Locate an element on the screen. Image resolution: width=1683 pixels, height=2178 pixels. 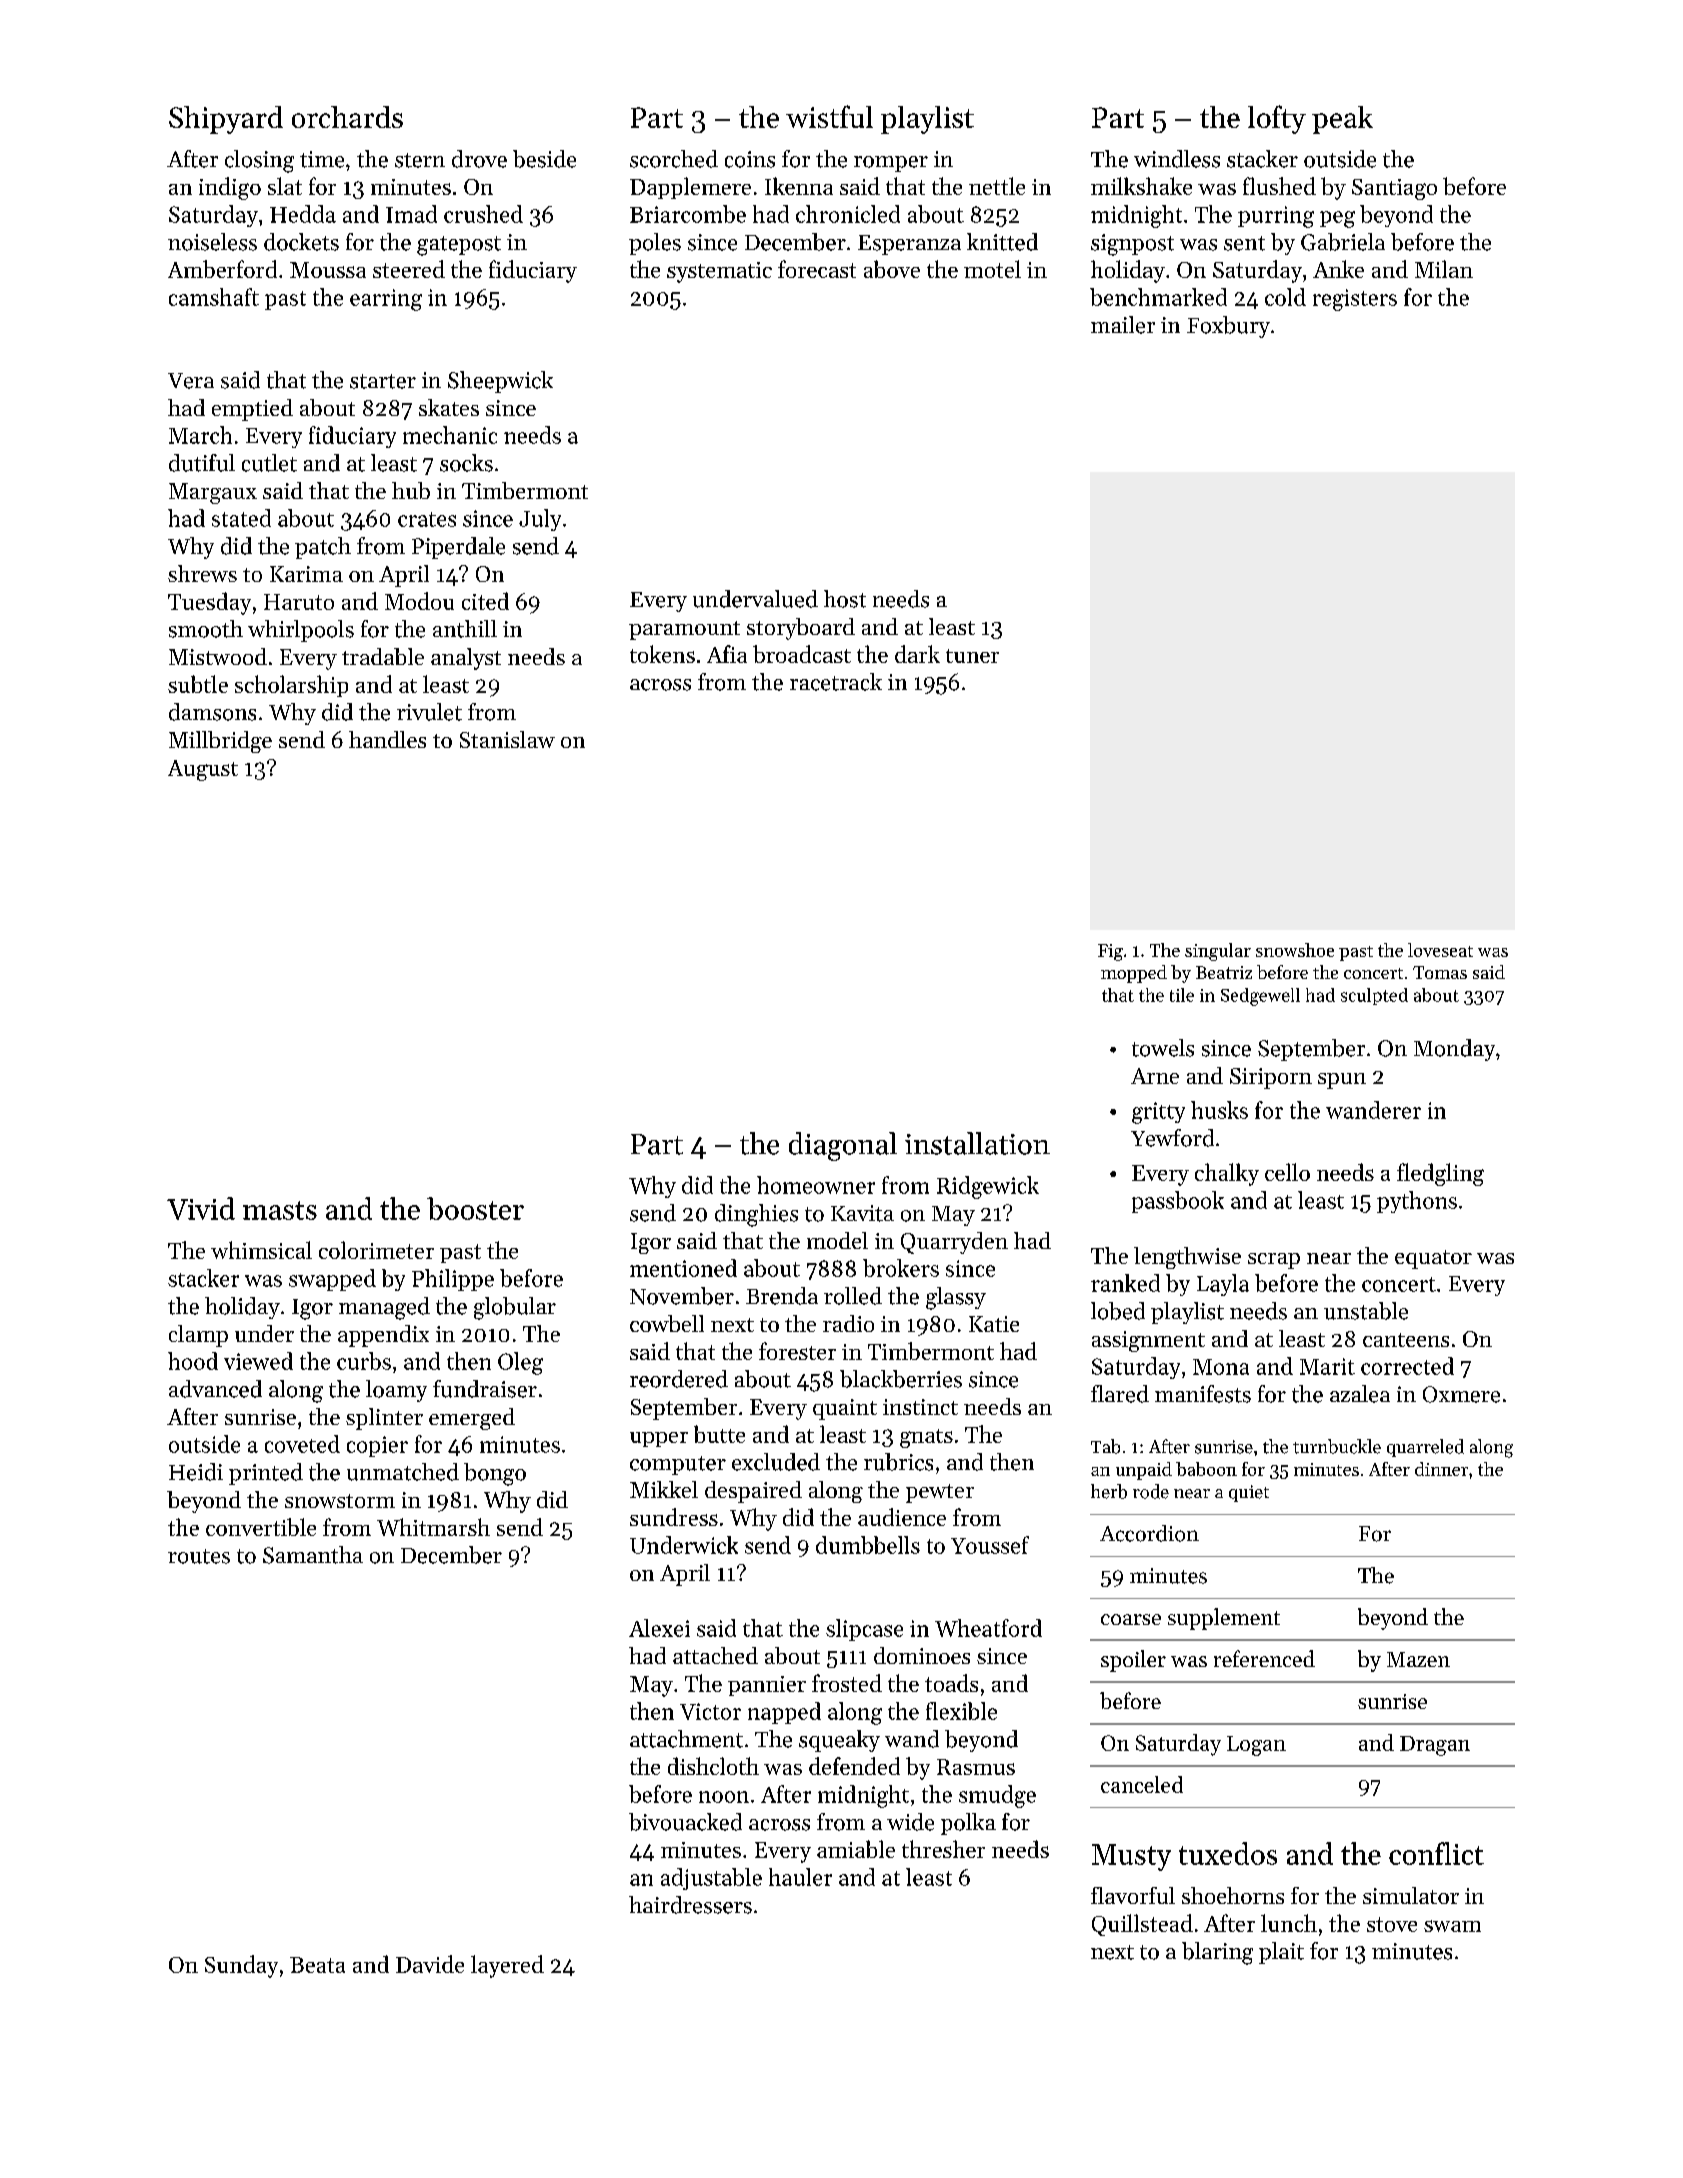
Mazen is located at coordinates (1418, 1659).
